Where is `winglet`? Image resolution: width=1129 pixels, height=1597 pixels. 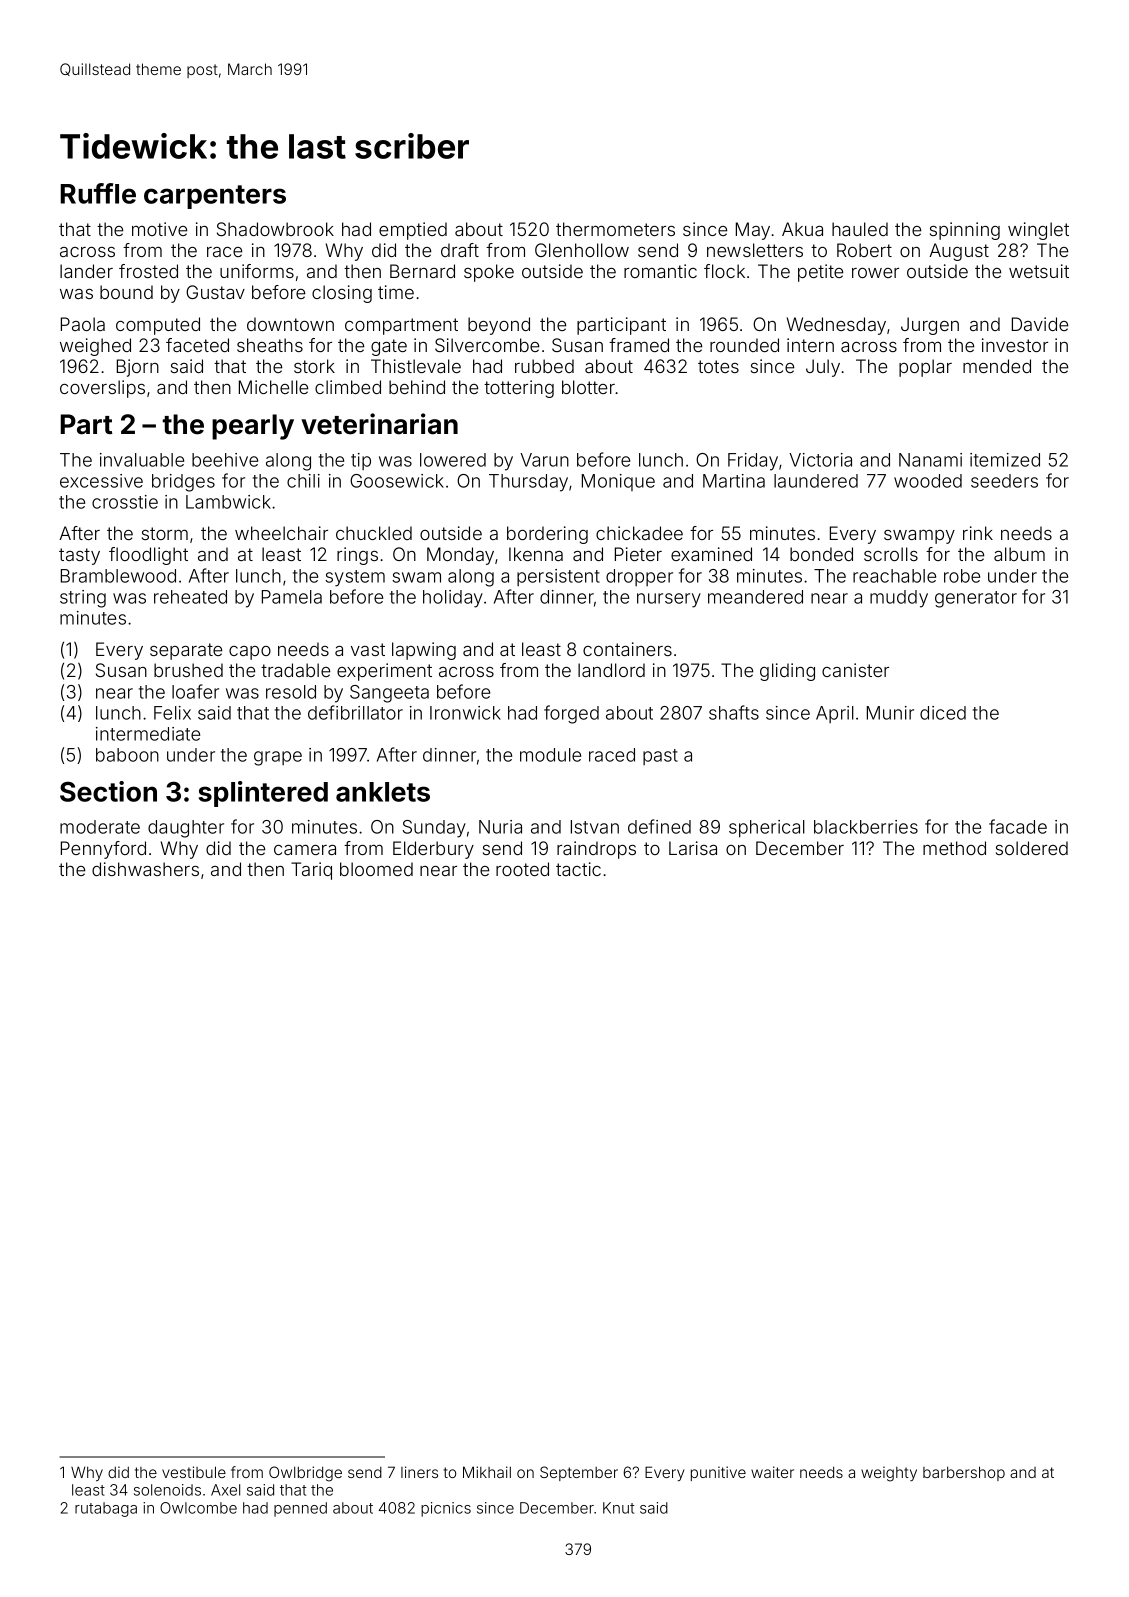
winglet is located at coordinates (1038, 231).
